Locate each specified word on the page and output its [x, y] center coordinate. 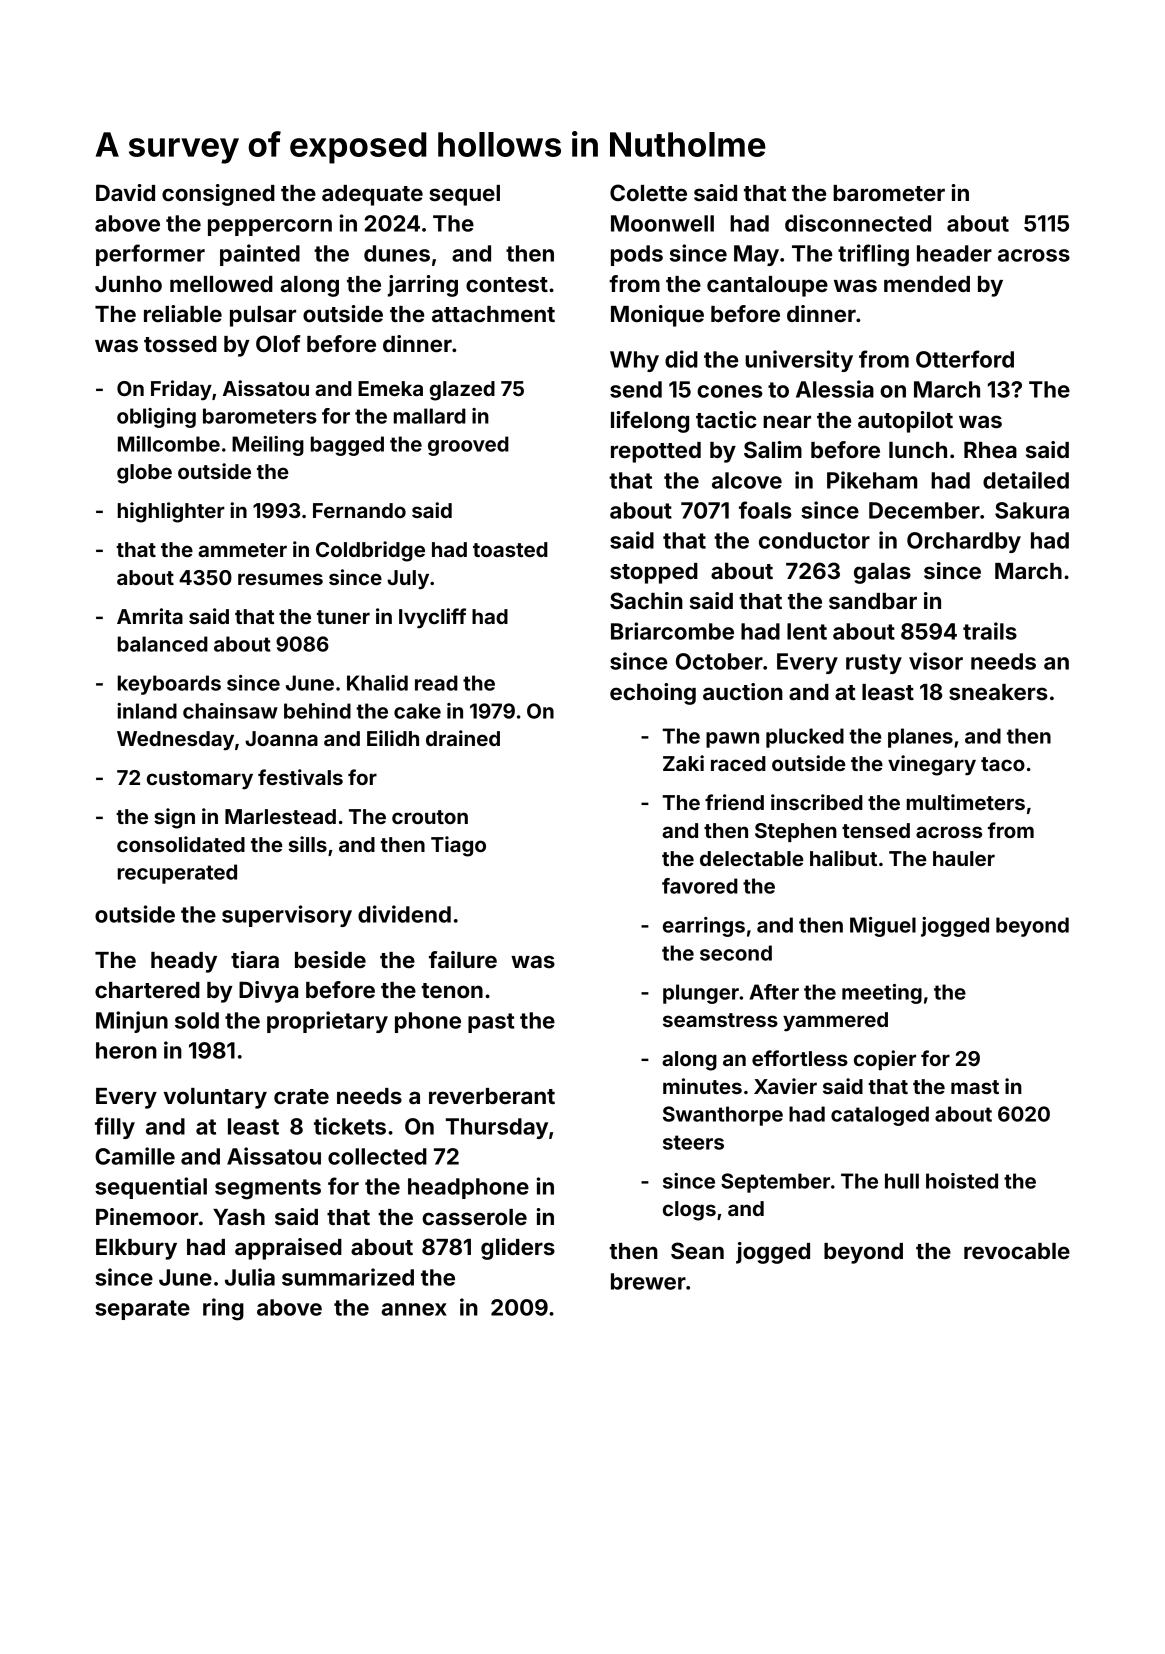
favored [700, 886]
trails [990, 631]
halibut [843, 858]
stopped [654, 573]
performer [150, 255]
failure [463, 959]
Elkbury [136, 1249]
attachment [493, 314]
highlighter [171, 512]
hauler [964, 858]
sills [307, 844]
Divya [268, 992]
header [954, 253]
